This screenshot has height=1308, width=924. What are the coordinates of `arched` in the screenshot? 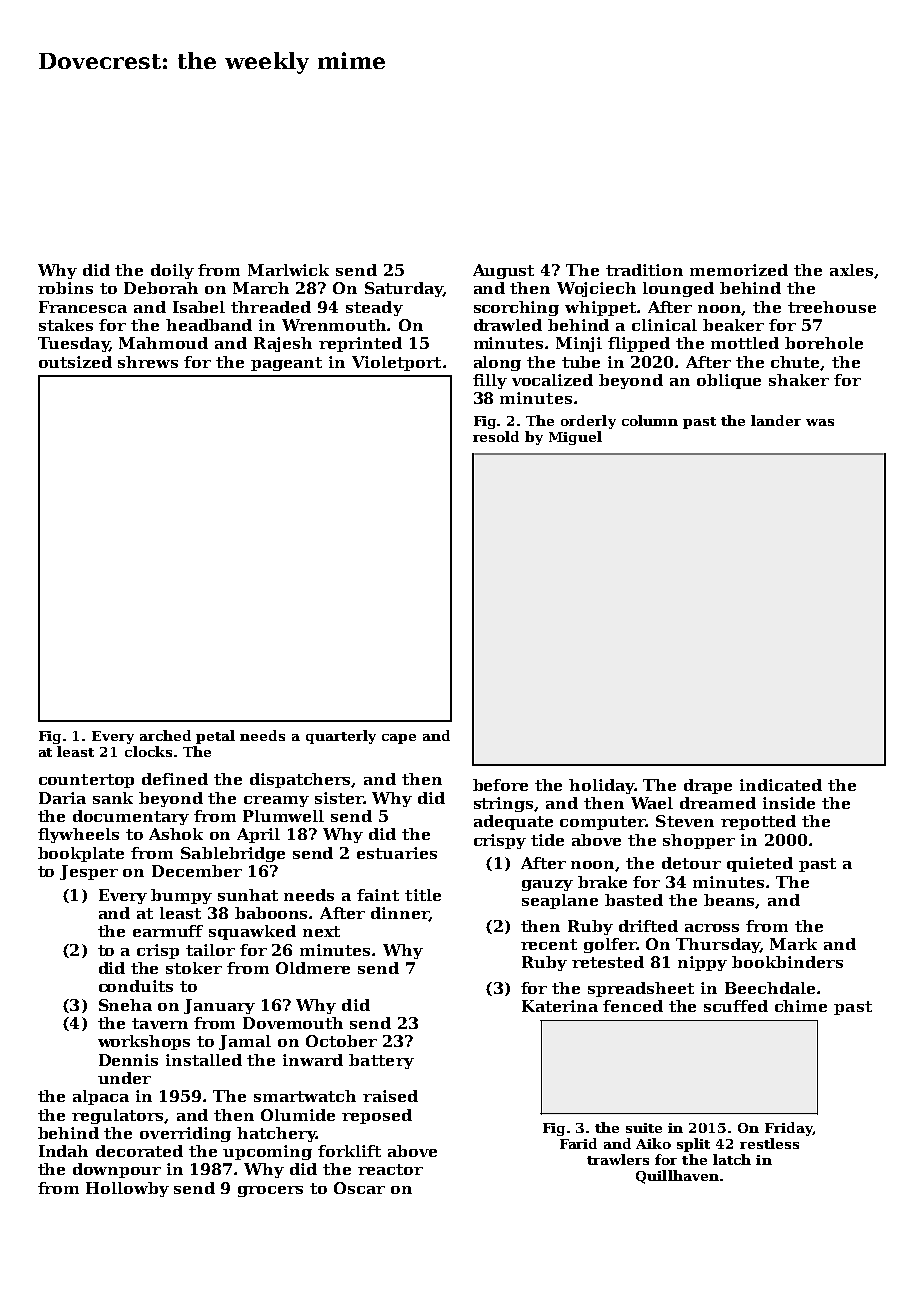 It's located at (165, 735).
